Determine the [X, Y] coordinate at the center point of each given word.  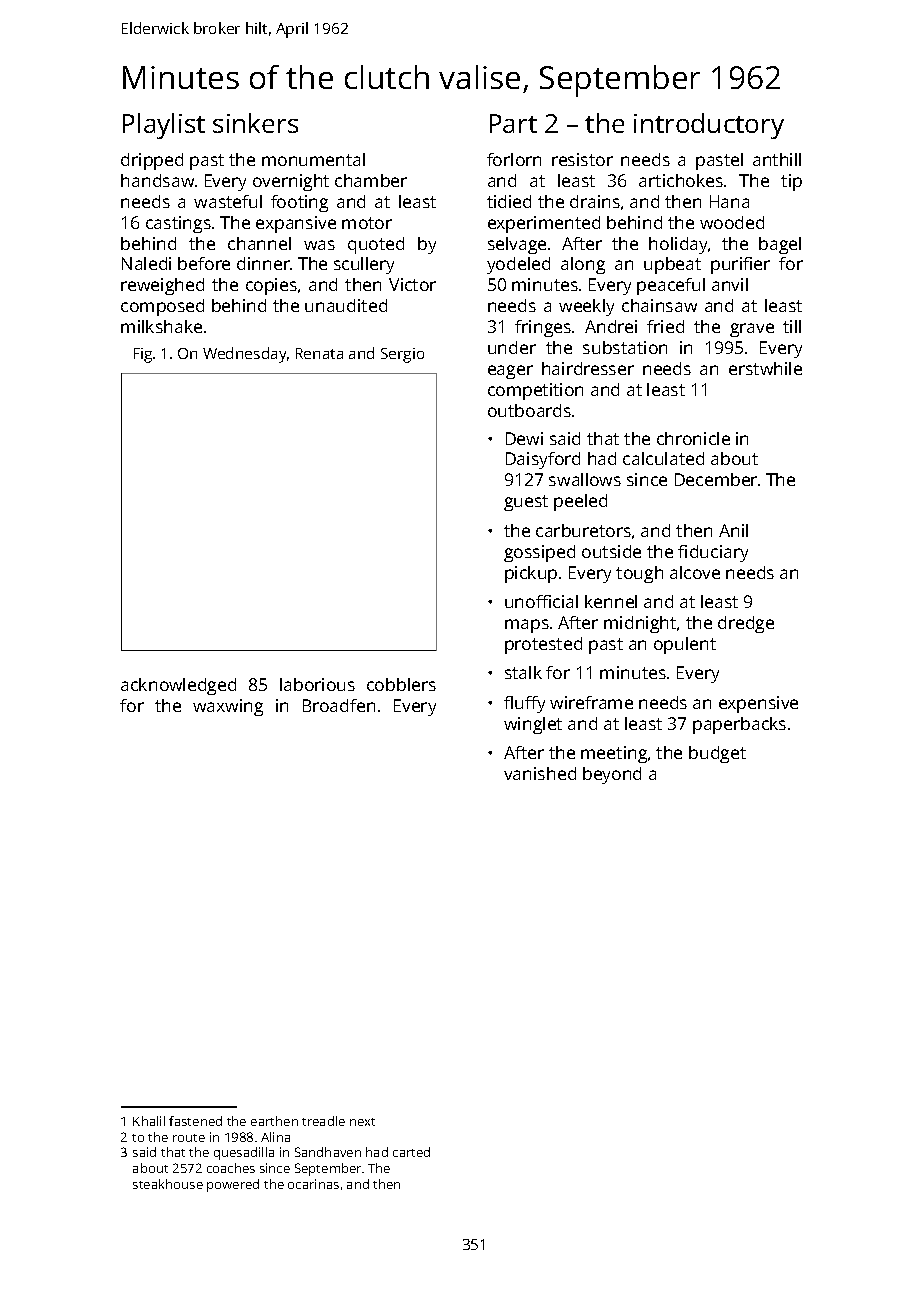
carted [411, 1152]
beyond [612, 775]
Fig [143, 355]
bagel [780, 245]
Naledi [146, 263]
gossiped [539, 553]
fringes [543, 328]
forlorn [514, 159]
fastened [195, 1121]
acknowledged [178, 686]
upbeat [672, 265]
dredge [746, 624]
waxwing [228, 707]
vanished [540, 773]
